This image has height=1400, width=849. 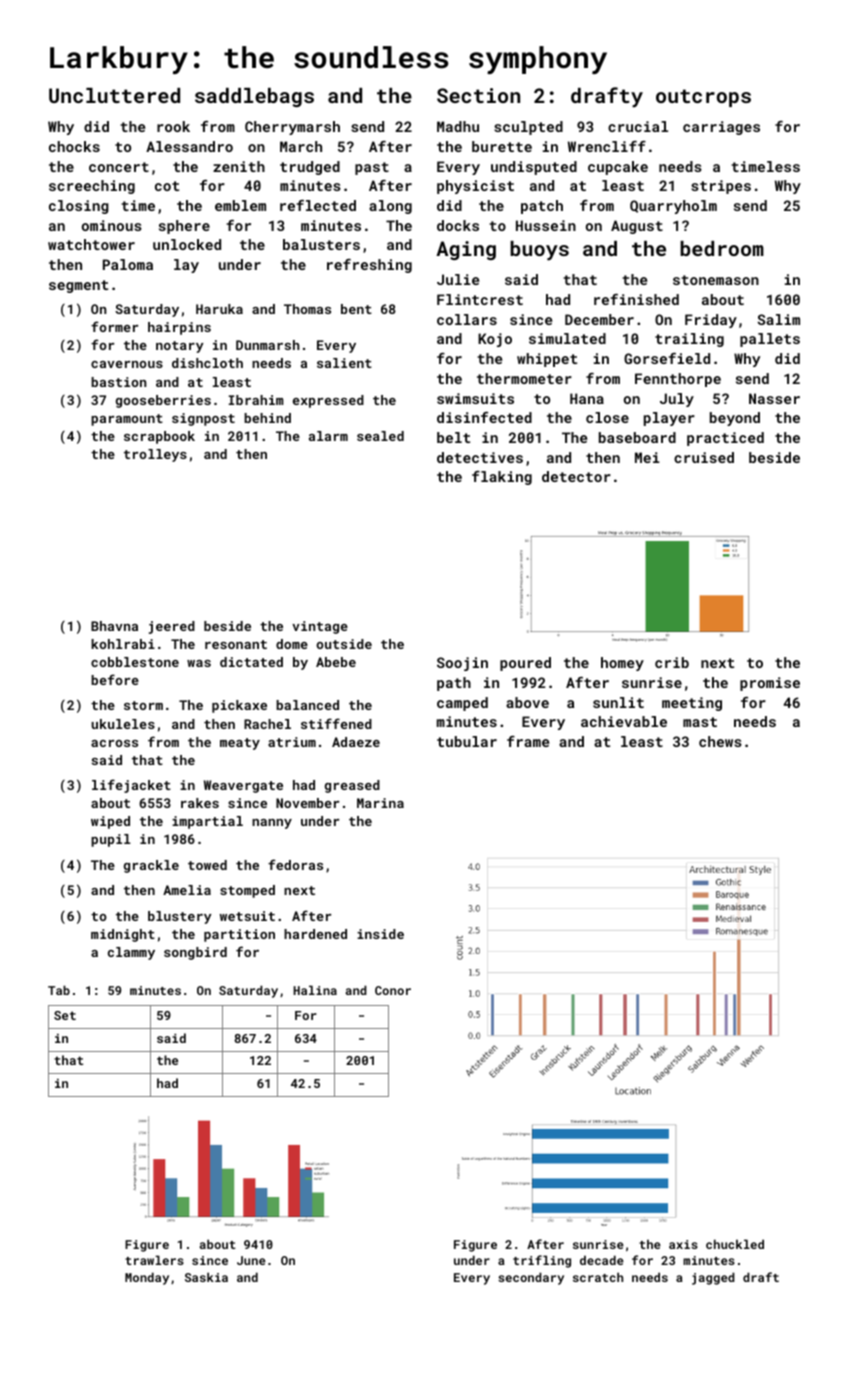 What do you see at coordinates (207, 865) in the image?
I see `towed` at bounding box center [207, 865].
